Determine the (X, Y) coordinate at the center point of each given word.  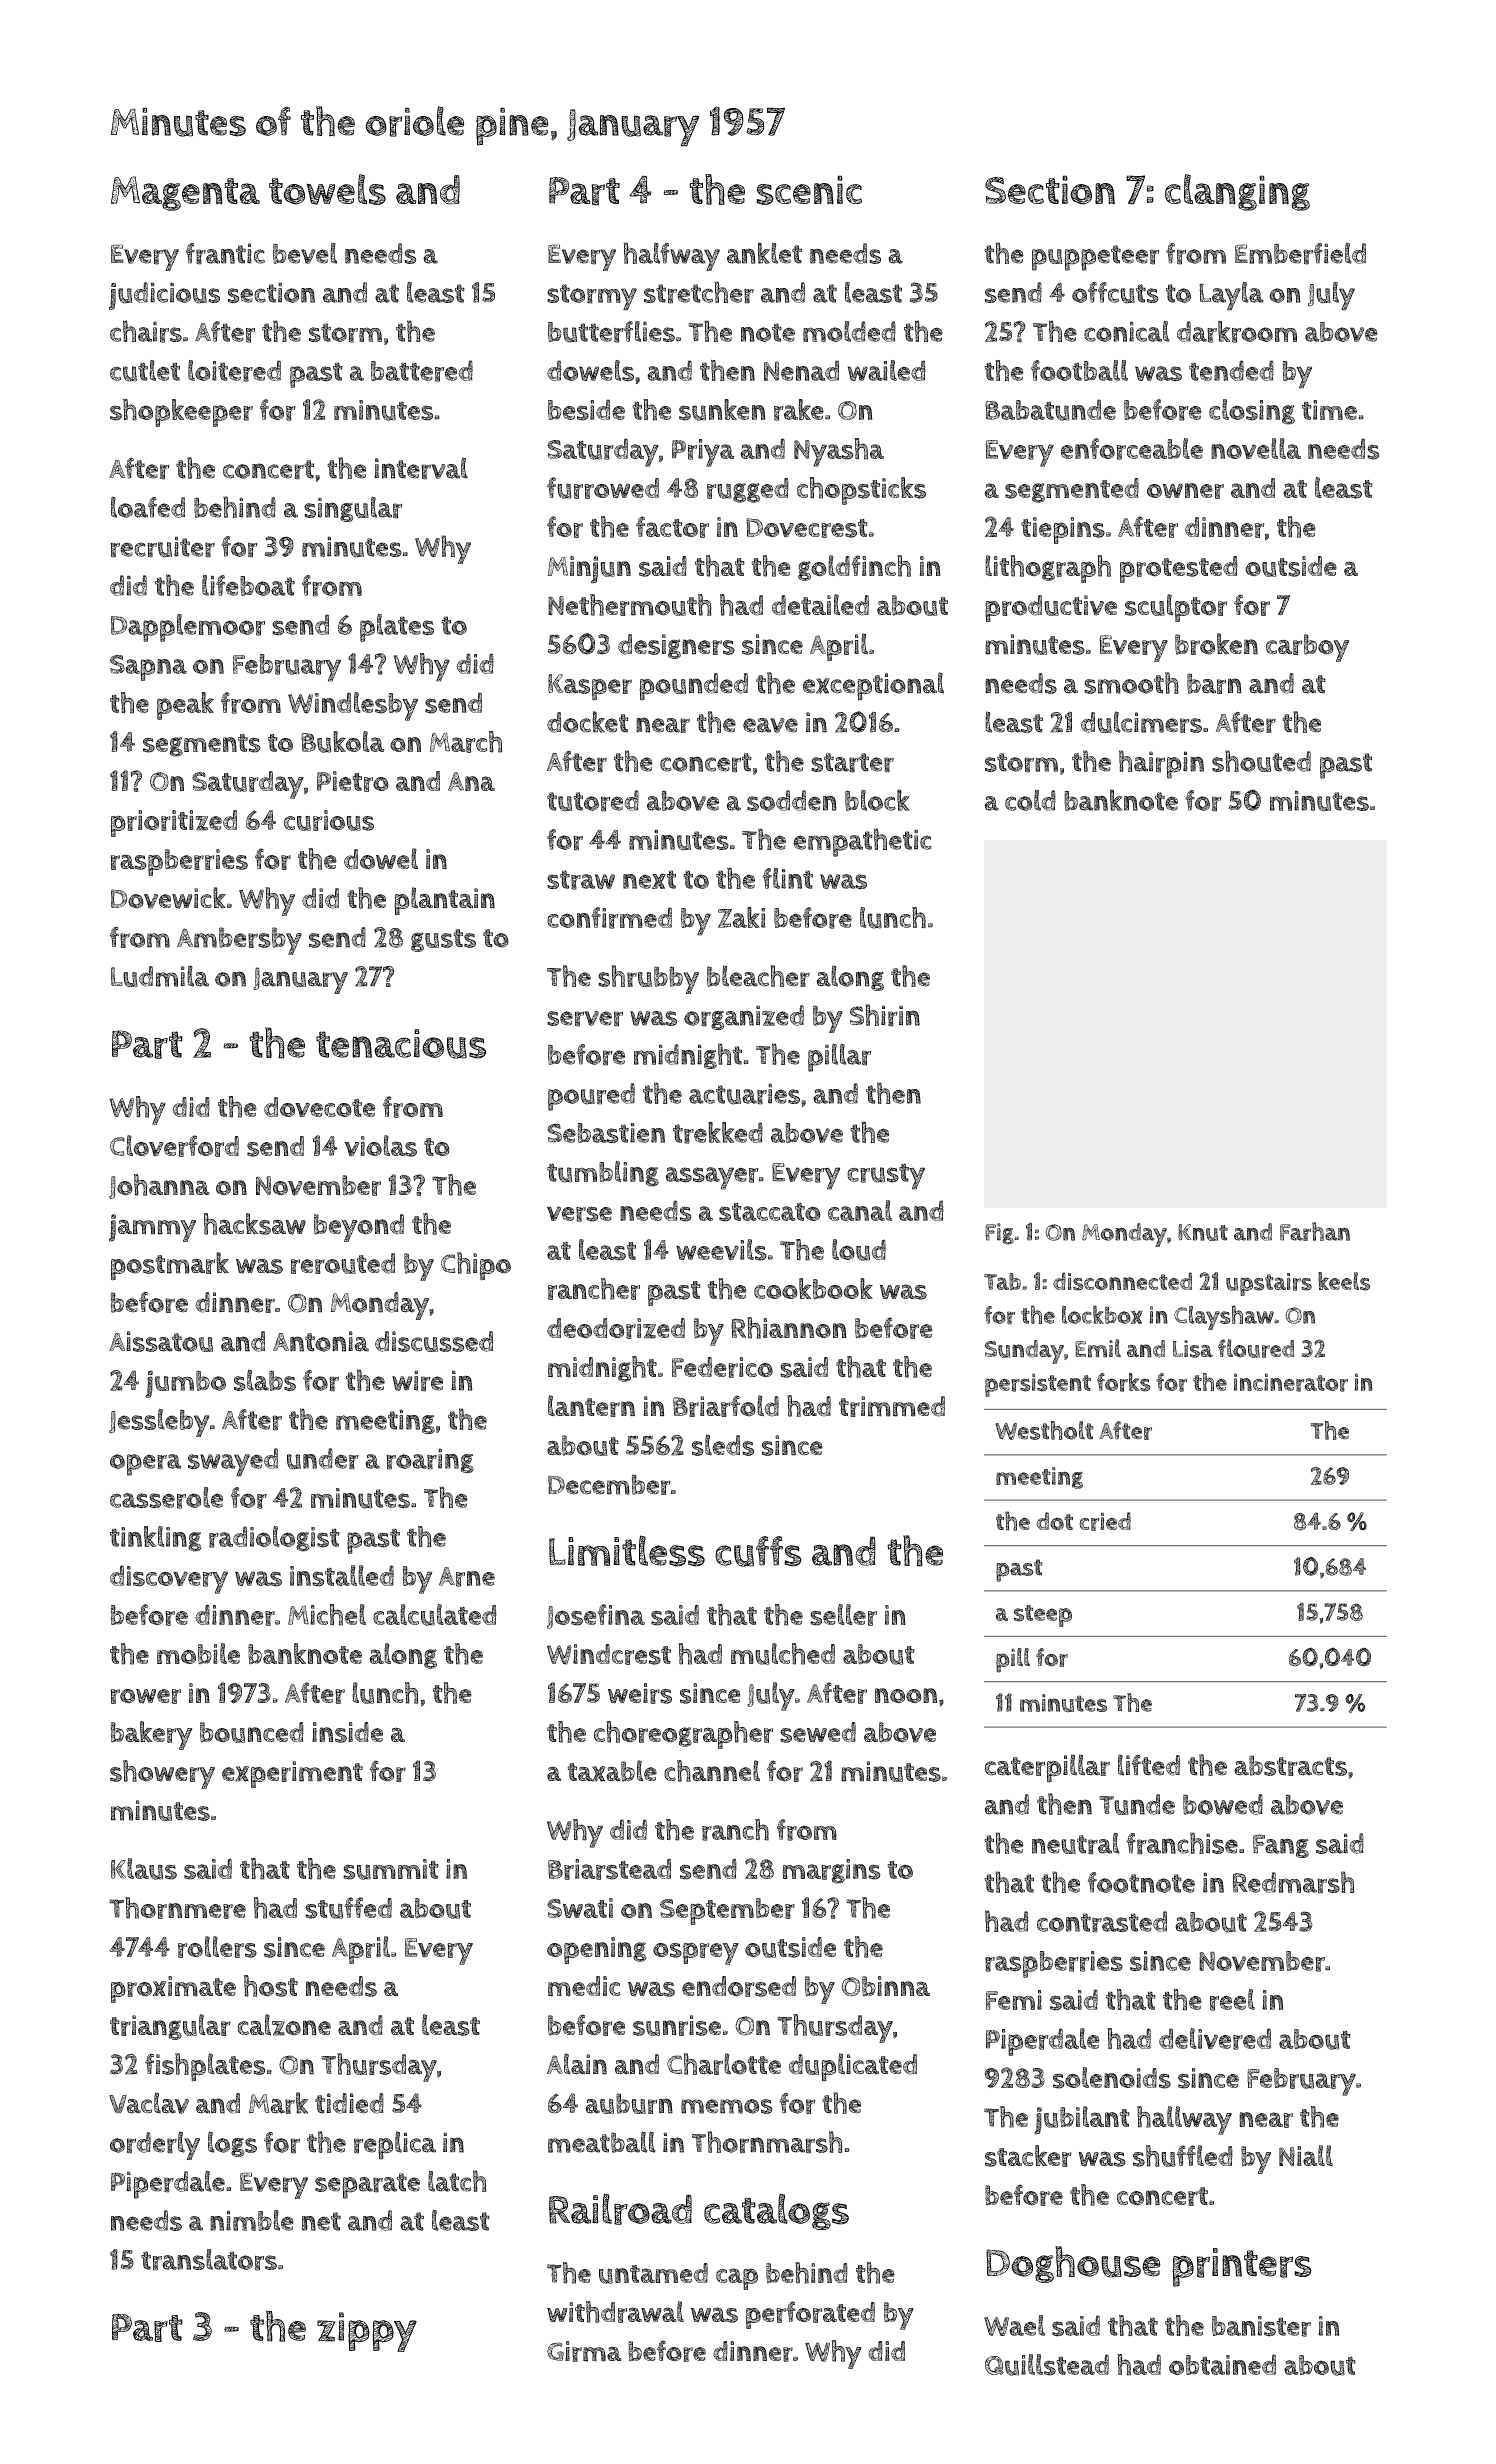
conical (1127, 331)
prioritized (174, 823)
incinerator (1291, 1382)
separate (367, 2186)
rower (145, 1696)
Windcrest (609, 1654)
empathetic (862, 842)
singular (353, 509)
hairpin (1161, 764)
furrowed (603, 488)
